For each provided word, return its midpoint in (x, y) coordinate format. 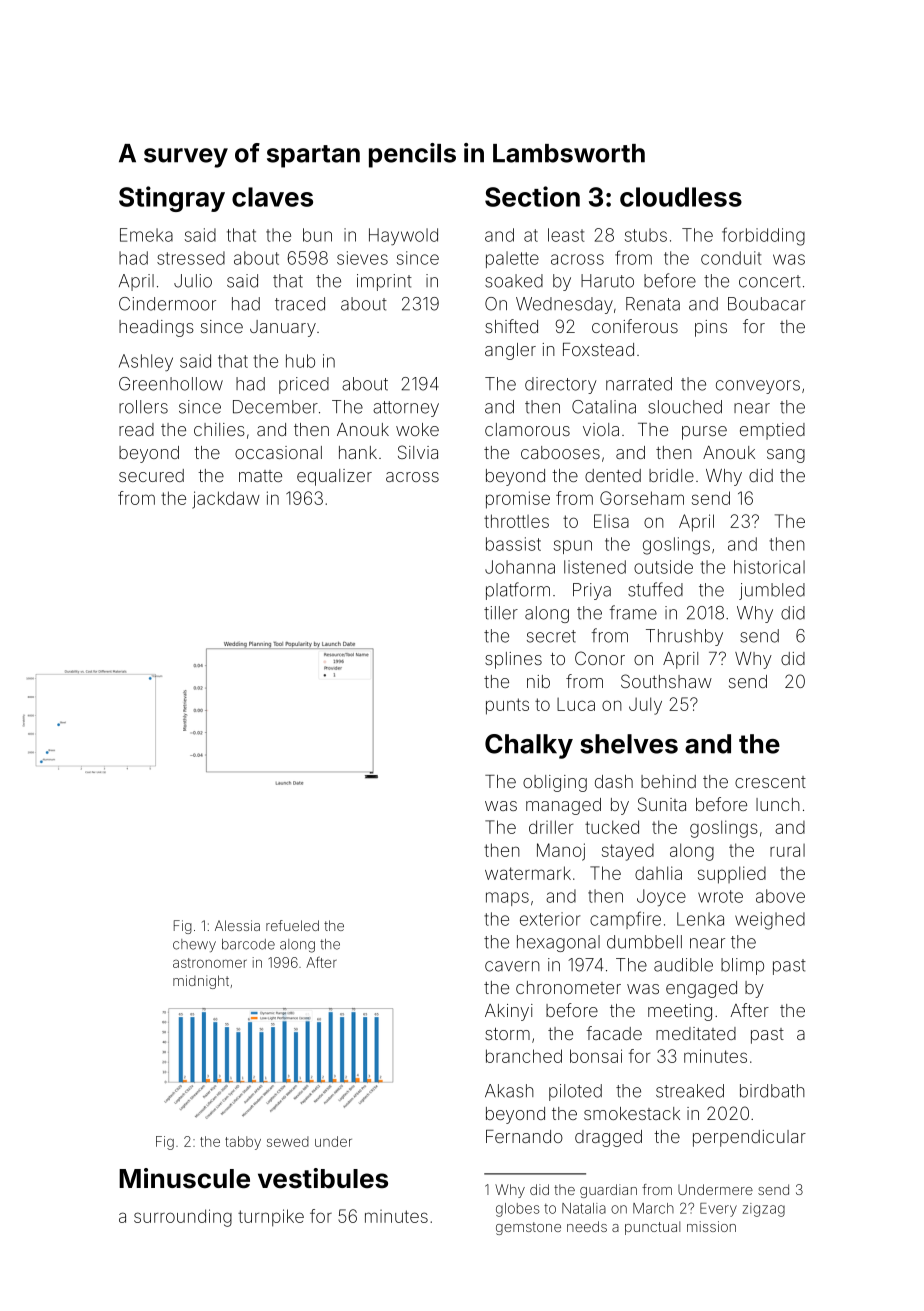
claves (272, 197)
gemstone (528, 1228)
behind (668, 781)
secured (151, 475)
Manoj (561, 852)
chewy (194, 945)
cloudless (681, 197)
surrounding (183, 1218)
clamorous (527, 429)
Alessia (237, 925)
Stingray (172, 199)
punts (507, 706)
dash (614, 781)
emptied (772, 431)
